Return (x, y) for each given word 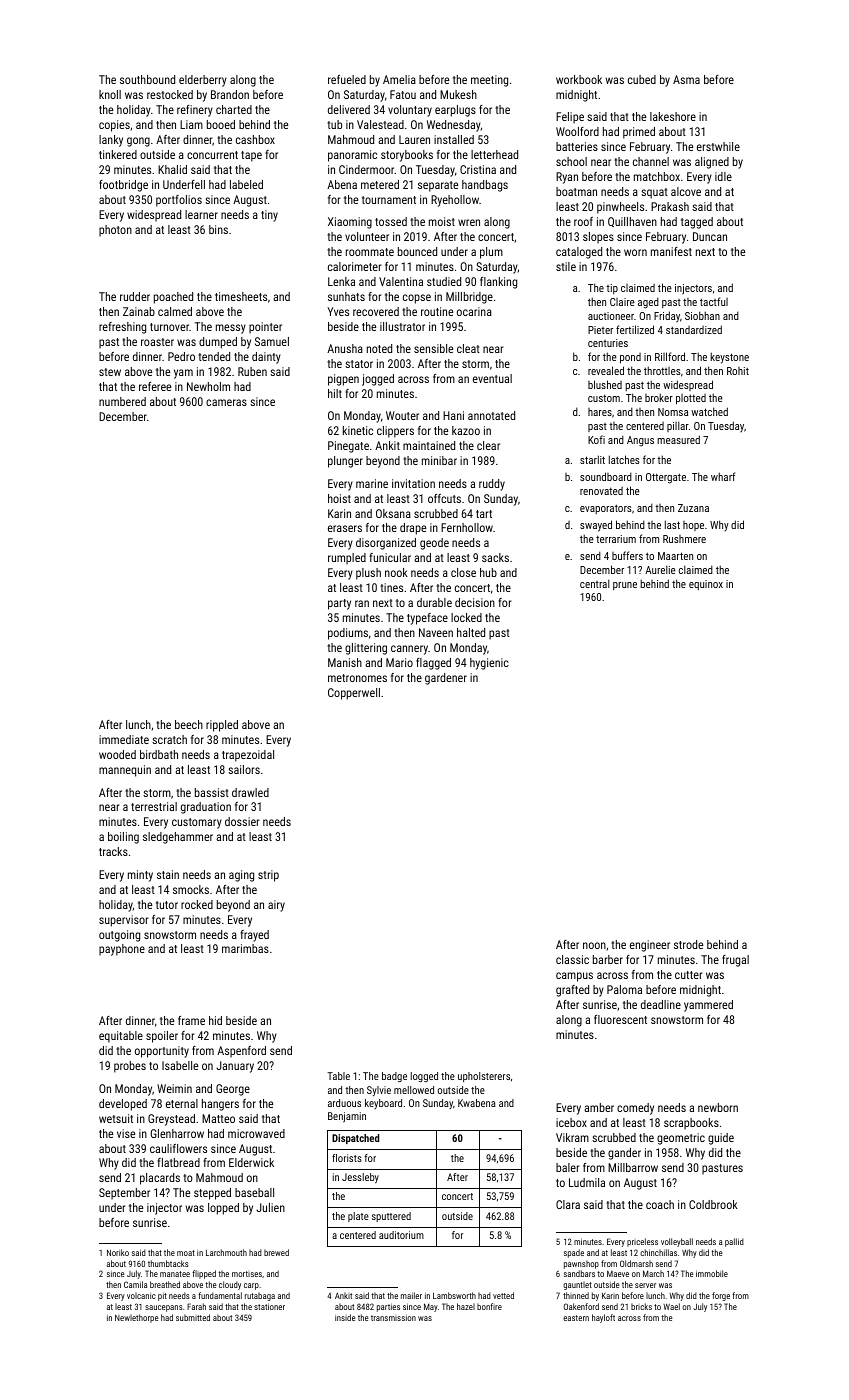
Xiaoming (350, 223)
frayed (254, 936)
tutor (167, 905)
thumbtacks (168, 1263)
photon (115, 231)
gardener (446, 679)
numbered (122, 401)
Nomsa (673, 412)
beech (189, 724)
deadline (661, 1004)
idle (723, 176)
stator (359, 364)
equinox (706, 585)
